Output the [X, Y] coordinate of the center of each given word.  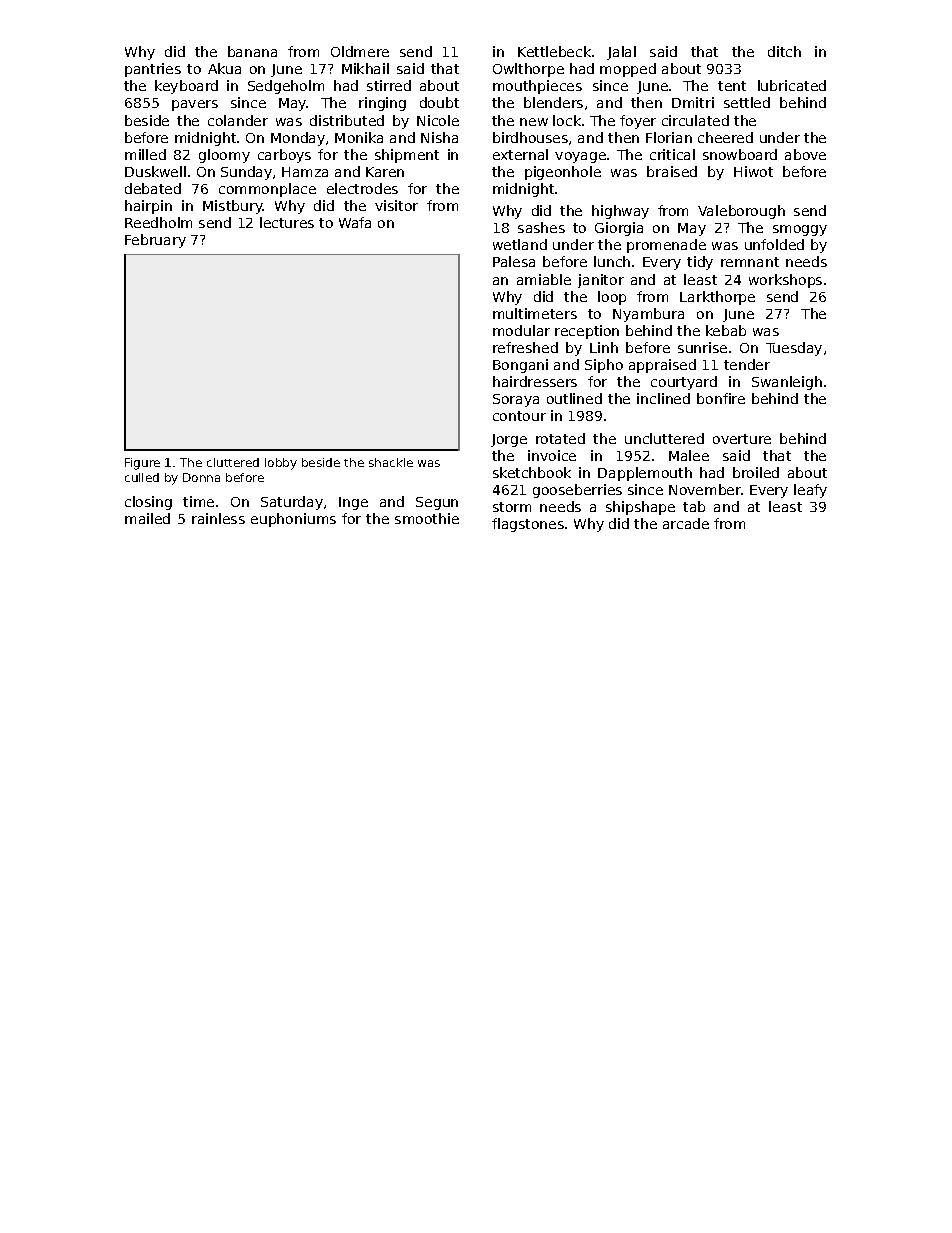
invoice [552, 455]
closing [148, 503]
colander [238, 120]
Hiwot [753, 171]
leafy [810, 491]
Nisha [439, 137]
